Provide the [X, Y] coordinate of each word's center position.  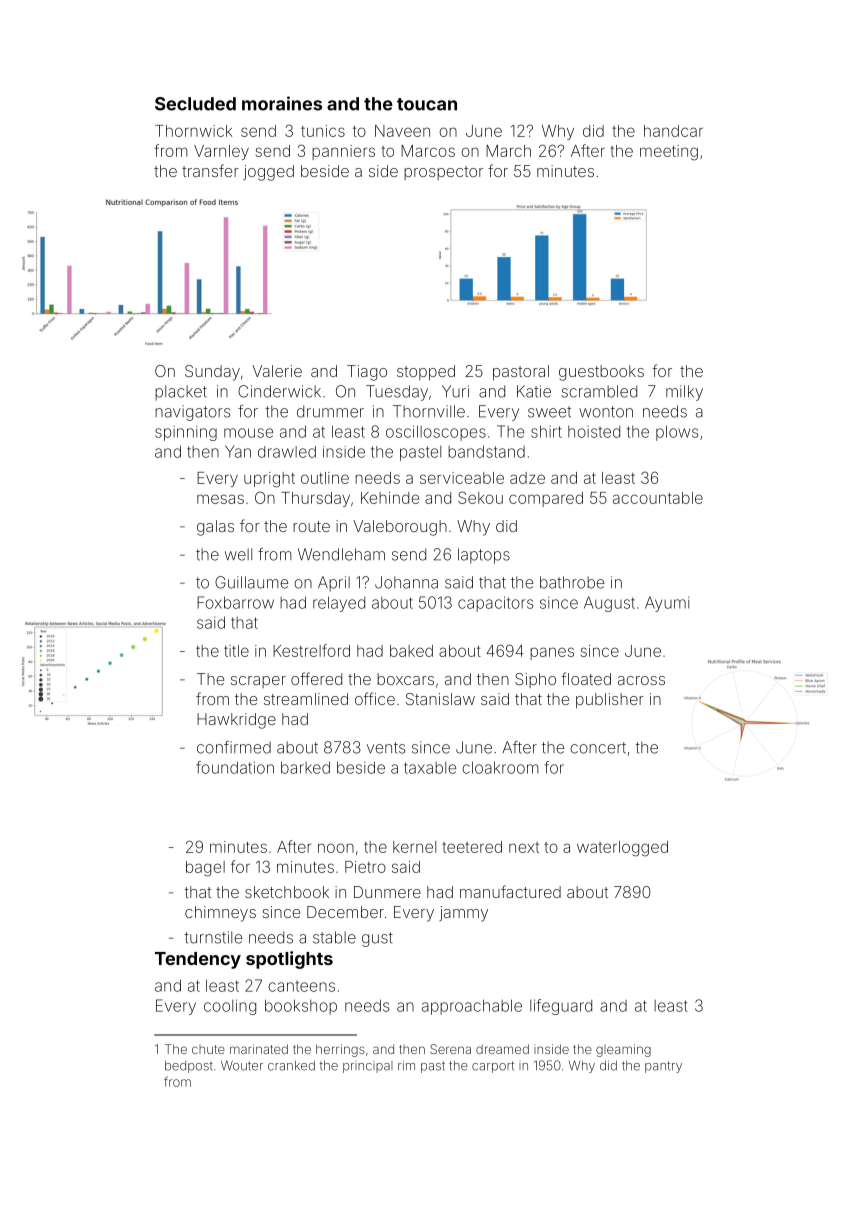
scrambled [599, 391]
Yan [238, 451]
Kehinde [390, 498]
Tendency [198, 960]
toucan [427, 104]
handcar [673, 131]
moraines [282, 103]
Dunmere [387, 892]
